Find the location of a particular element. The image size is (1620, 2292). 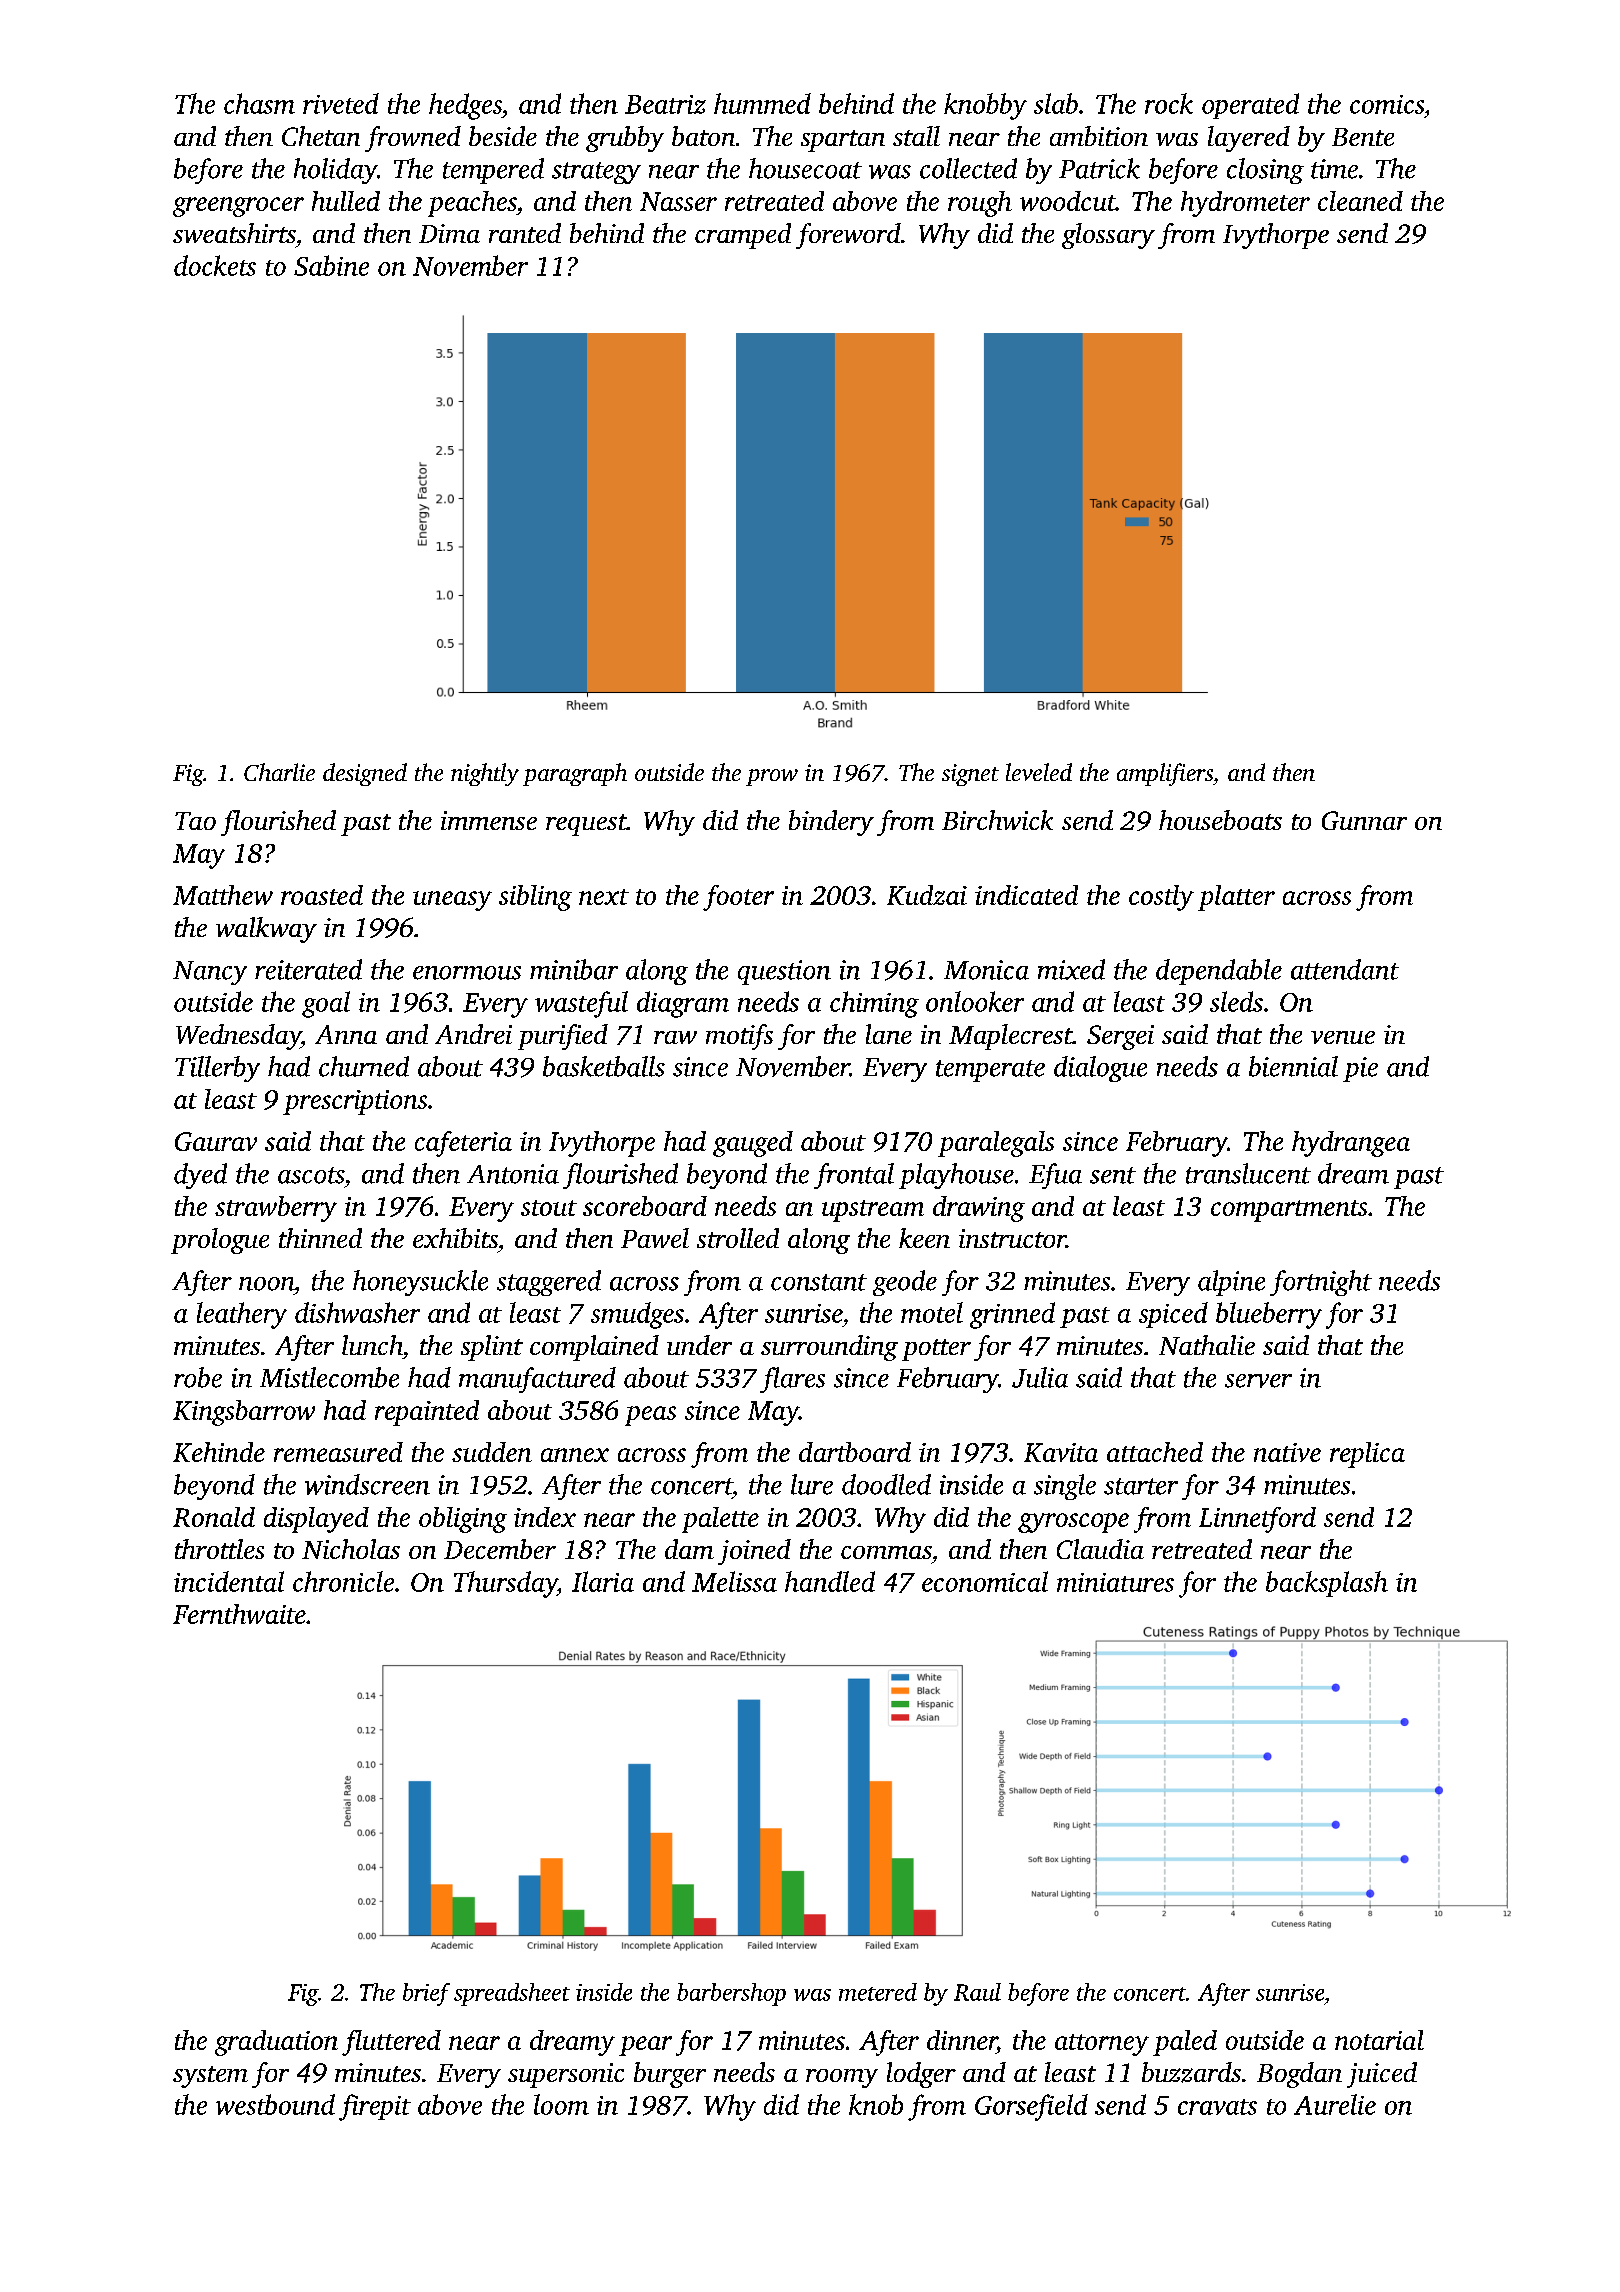

paragraph is located at coordinates (575, 774).
